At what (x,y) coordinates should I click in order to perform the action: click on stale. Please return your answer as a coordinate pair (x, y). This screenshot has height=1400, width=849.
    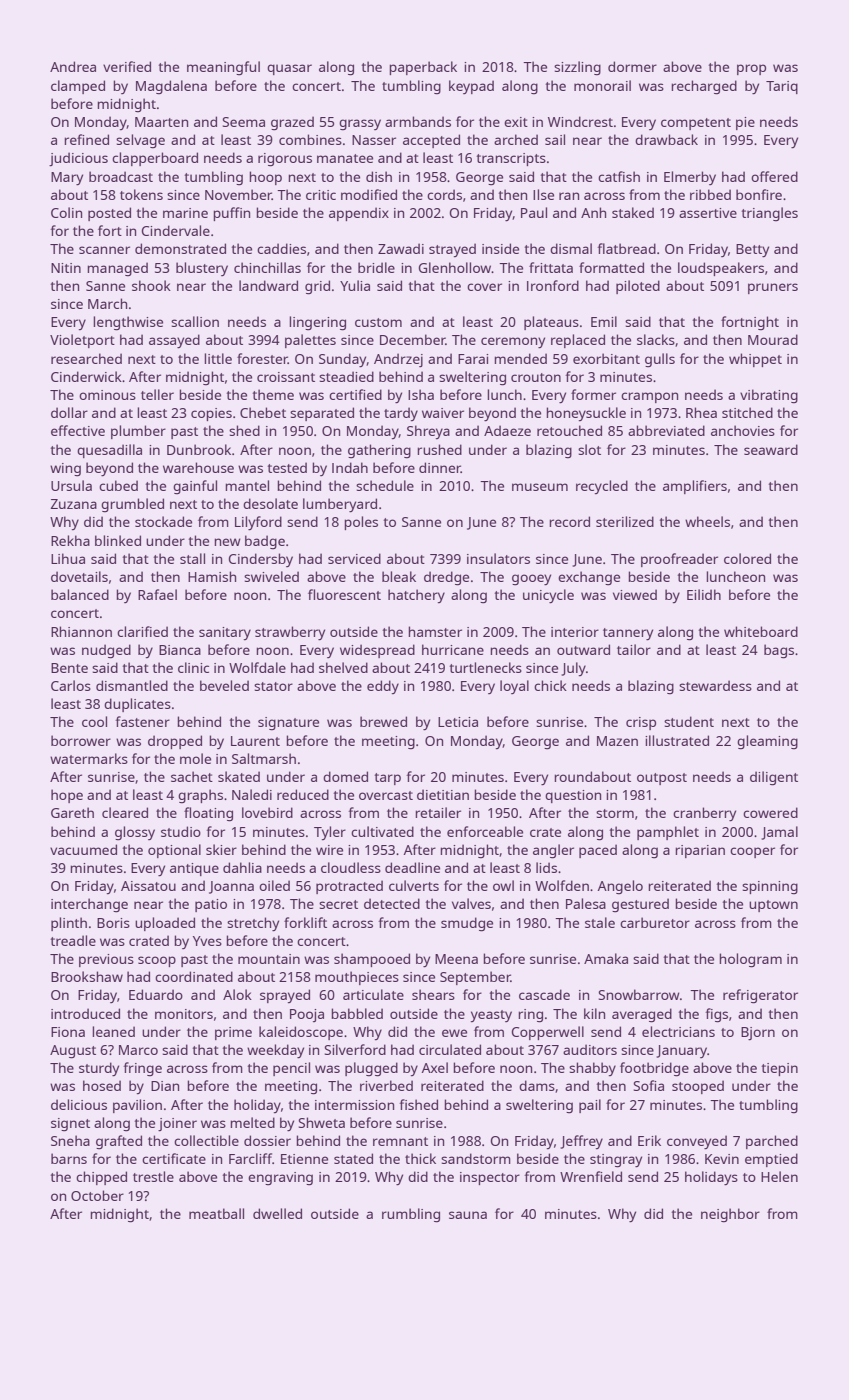
    Looking at the image, I should click on (600, 922).
